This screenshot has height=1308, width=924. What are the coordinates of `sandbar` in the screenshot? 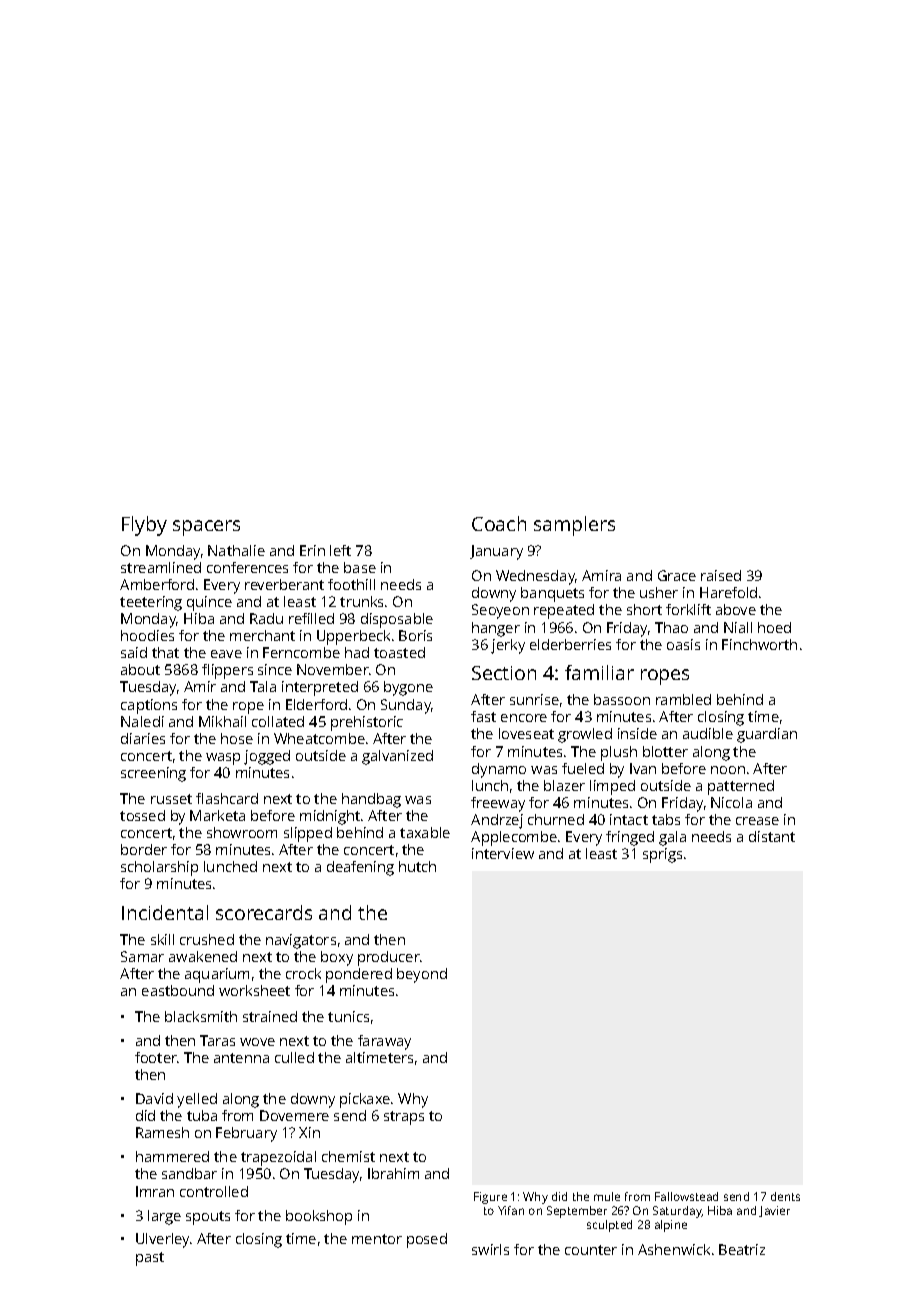 It's located at (189, 1173).
